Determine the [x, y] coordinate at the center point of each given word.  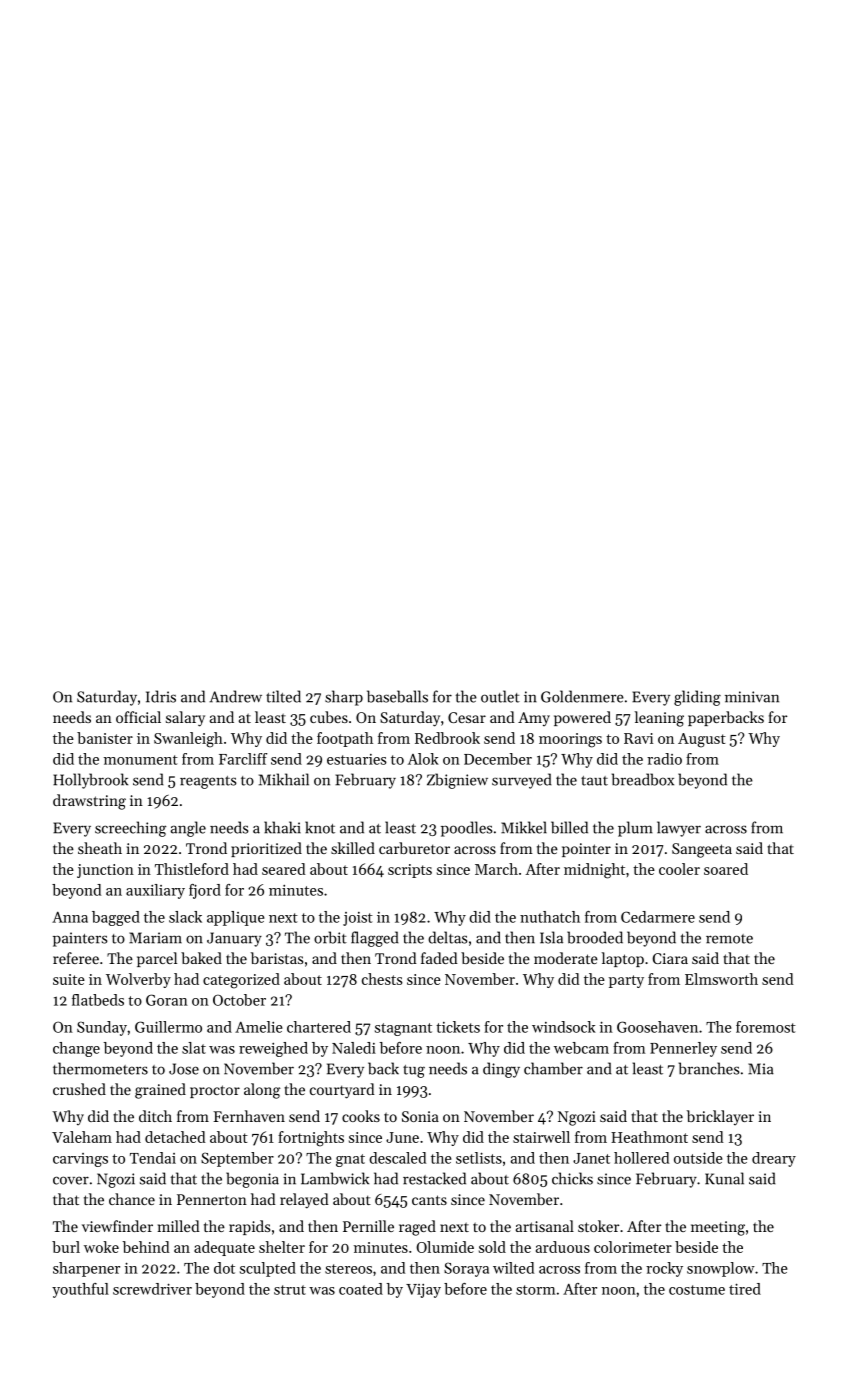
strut [290, 1290]
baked [201, 958]
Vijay [423, 1291]
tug [414, 1071]
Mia [761, 1069]
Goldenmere [582, 696]
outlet [500, 696]
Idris [161, 696]
